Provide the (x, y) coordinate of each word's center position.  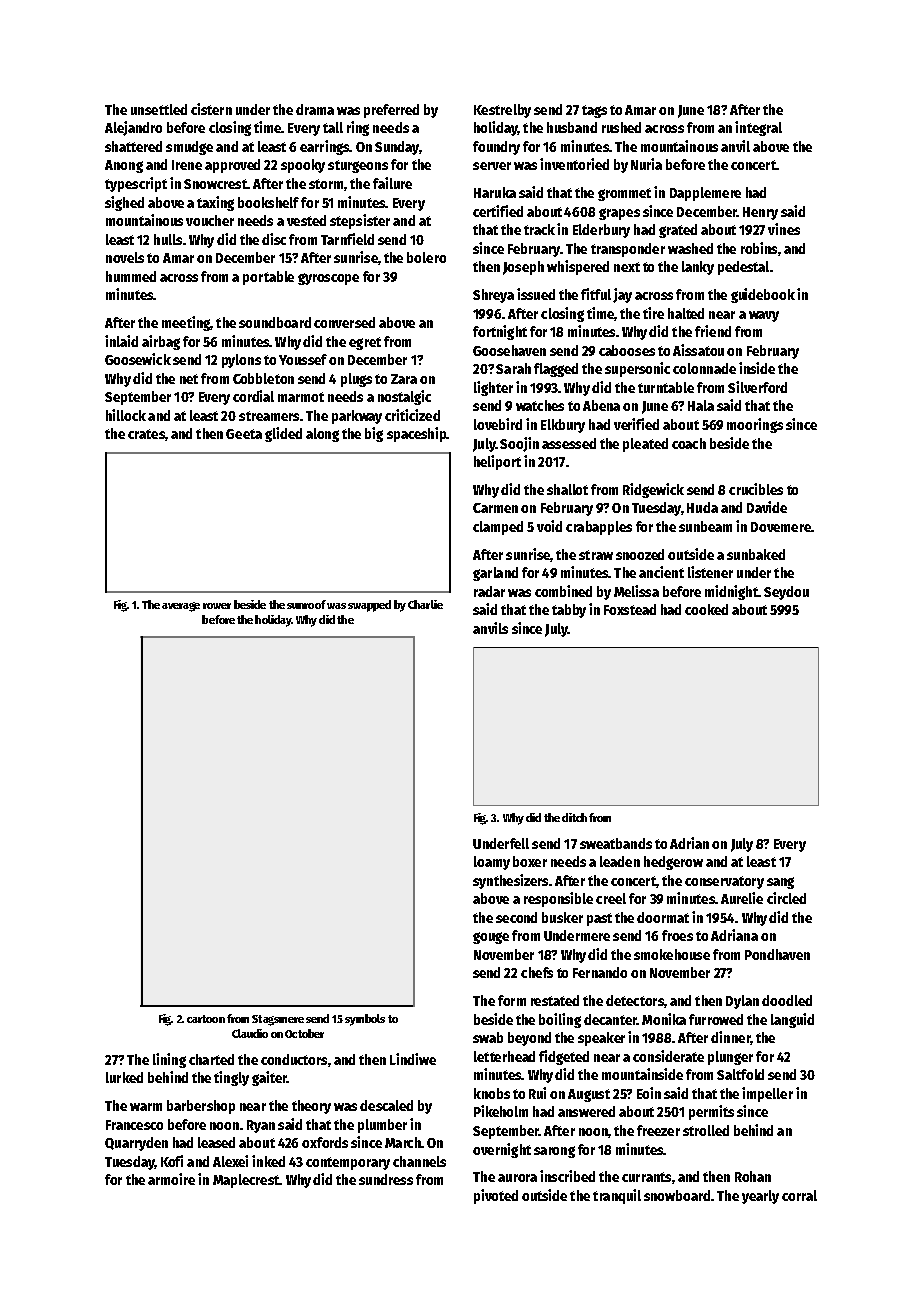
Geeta (244, 434)
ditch (574, 817)
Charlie (425, 604)
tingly (231, 1078)
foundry (496, 148)
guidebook (763, 295)
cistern (211, 109)
